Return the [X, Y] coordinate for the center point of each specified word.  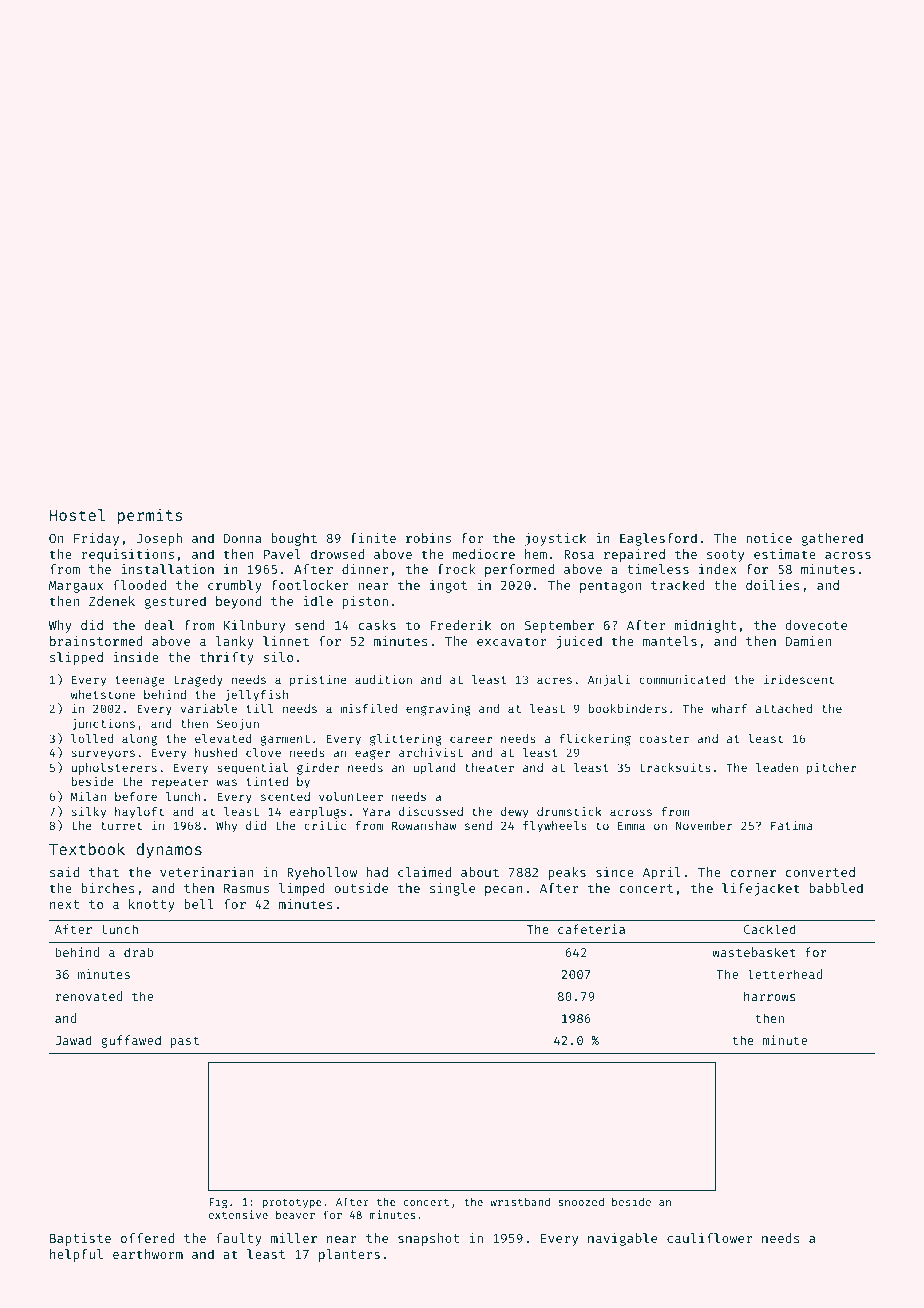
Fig [218, 1203]
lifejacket [761, 889]
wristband [520, 1201]
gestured [175, 602]
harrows [770, 996]
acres [554, 680]
